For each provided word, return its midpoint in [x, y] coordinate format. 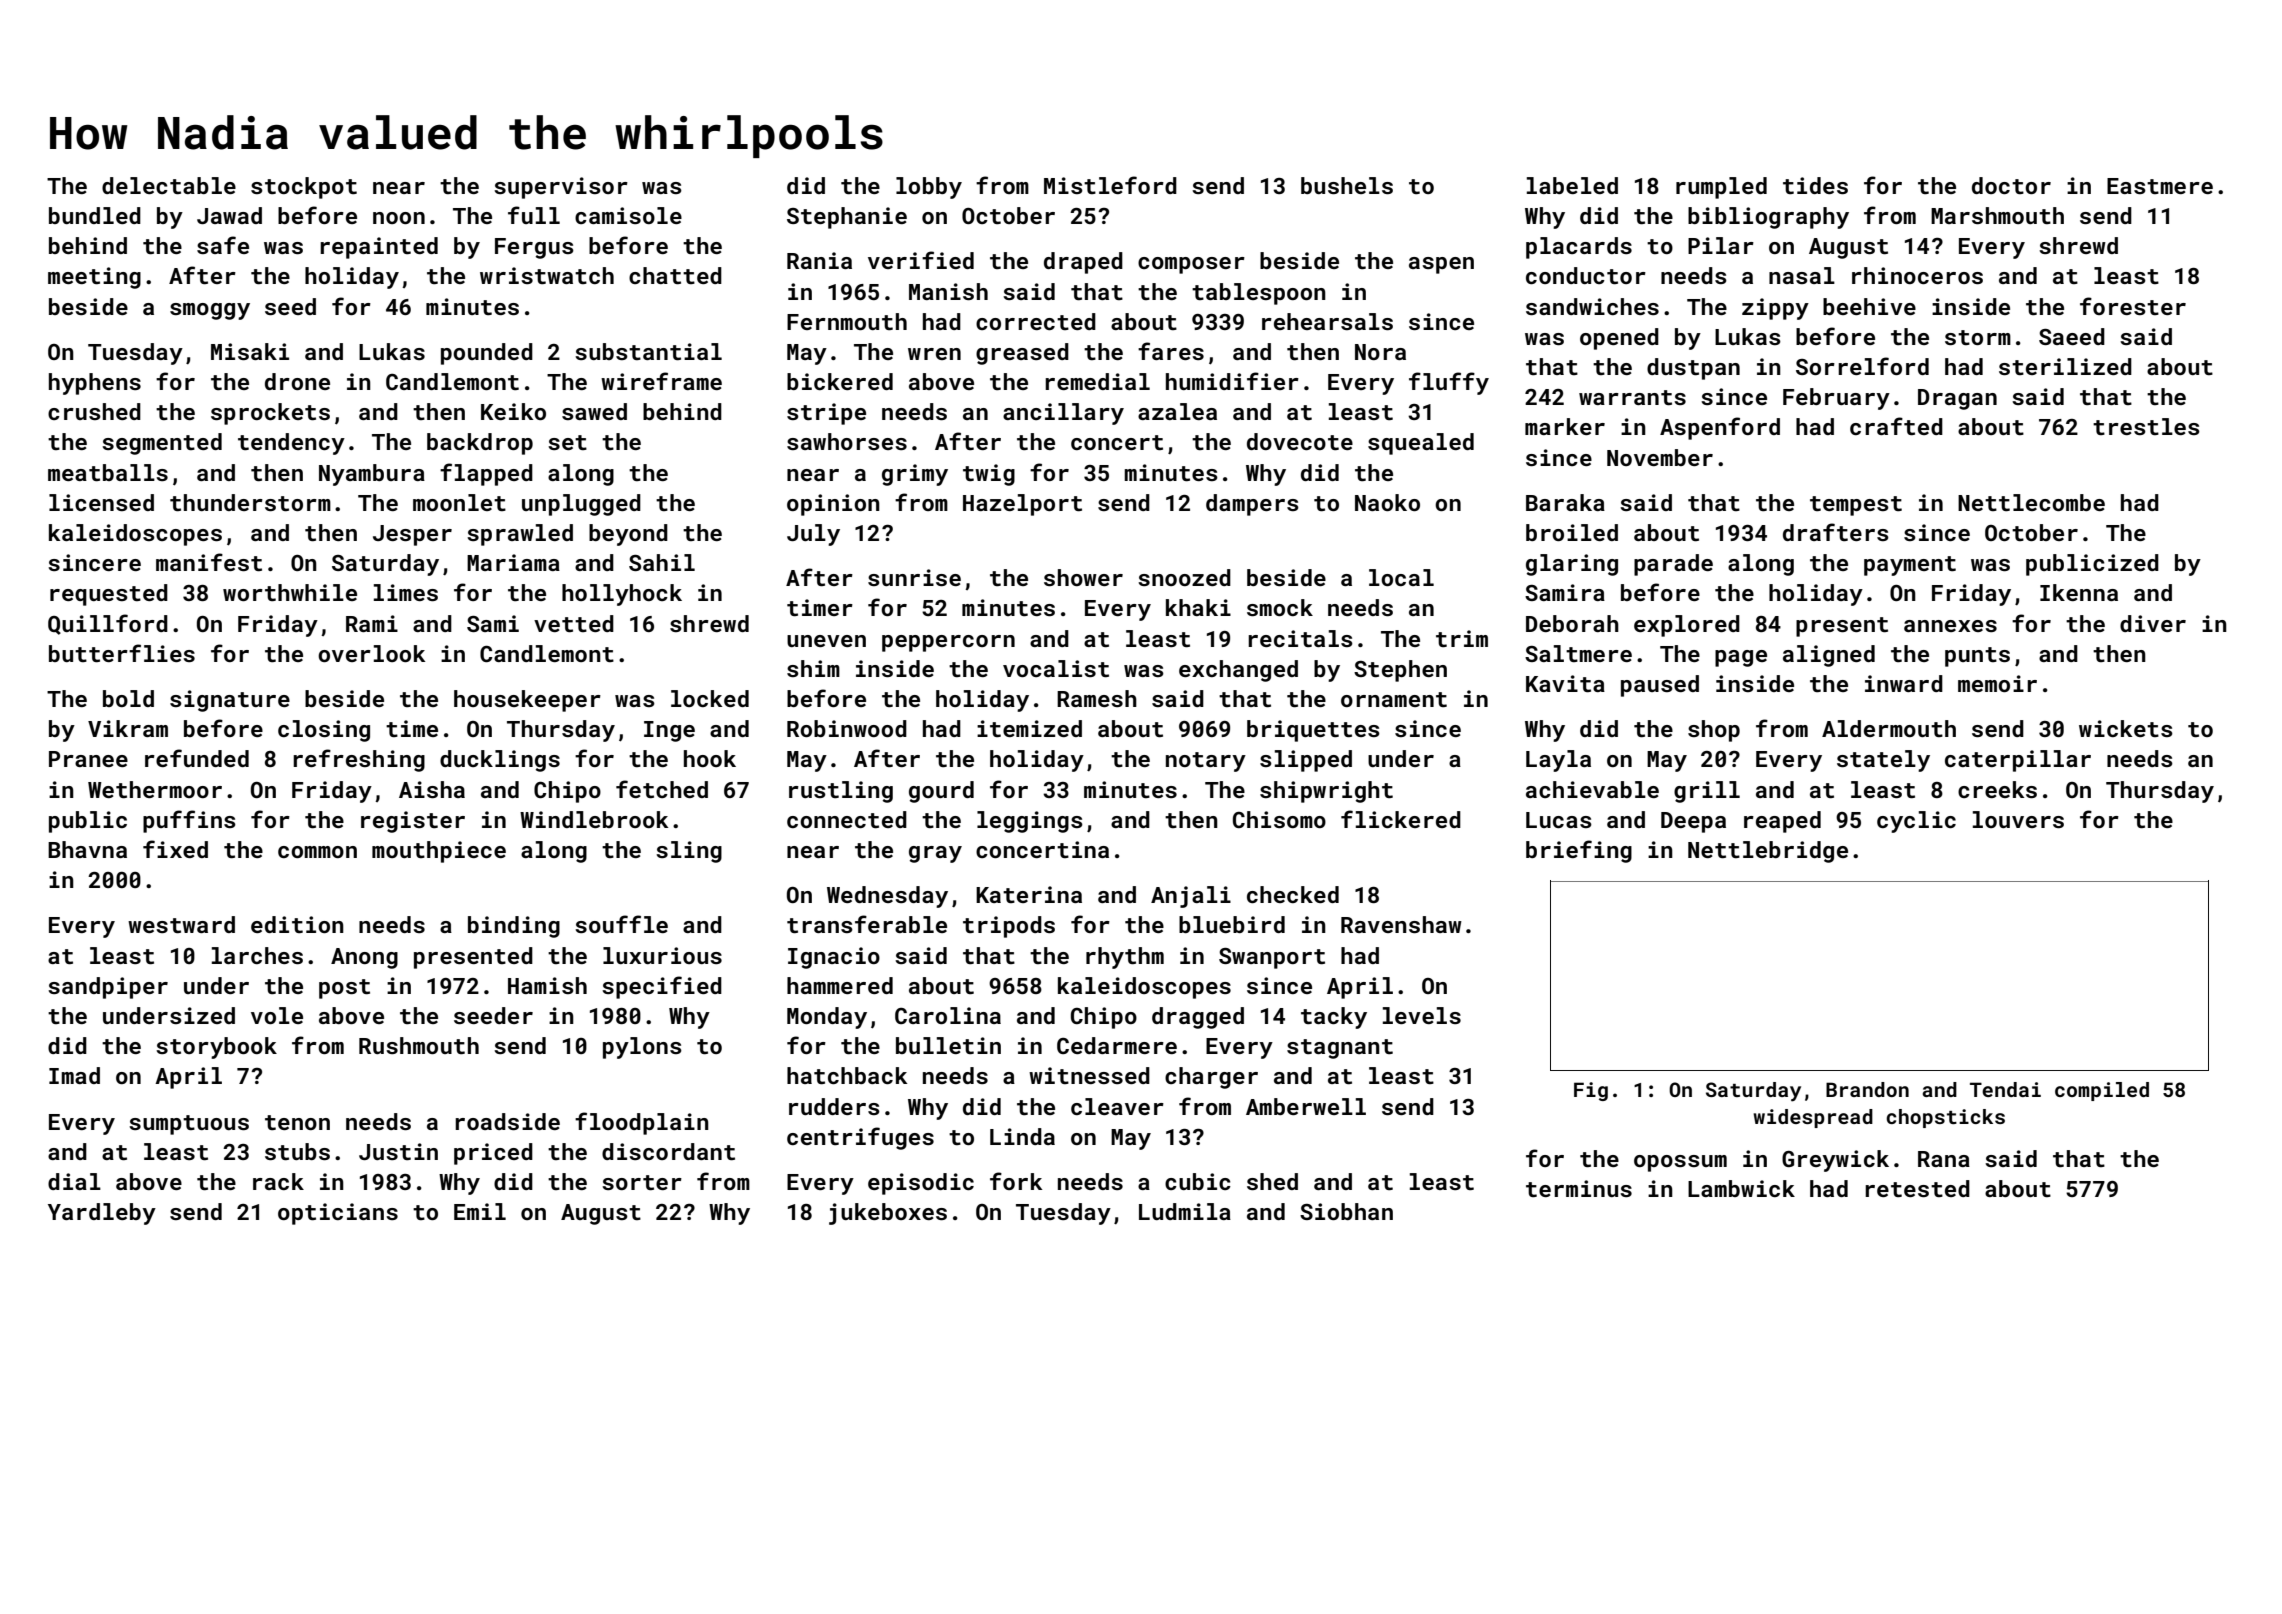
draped [1083, 263]
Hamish [547, 985]
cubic [1198, 1181]
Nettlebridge [1768, 852]
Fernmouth [847, 321]
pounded [487, 354]
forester [2133, 306]
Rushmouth [419, 1045]
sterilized [2065, 366]
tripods [1009, 927]
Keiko [513, 411]
